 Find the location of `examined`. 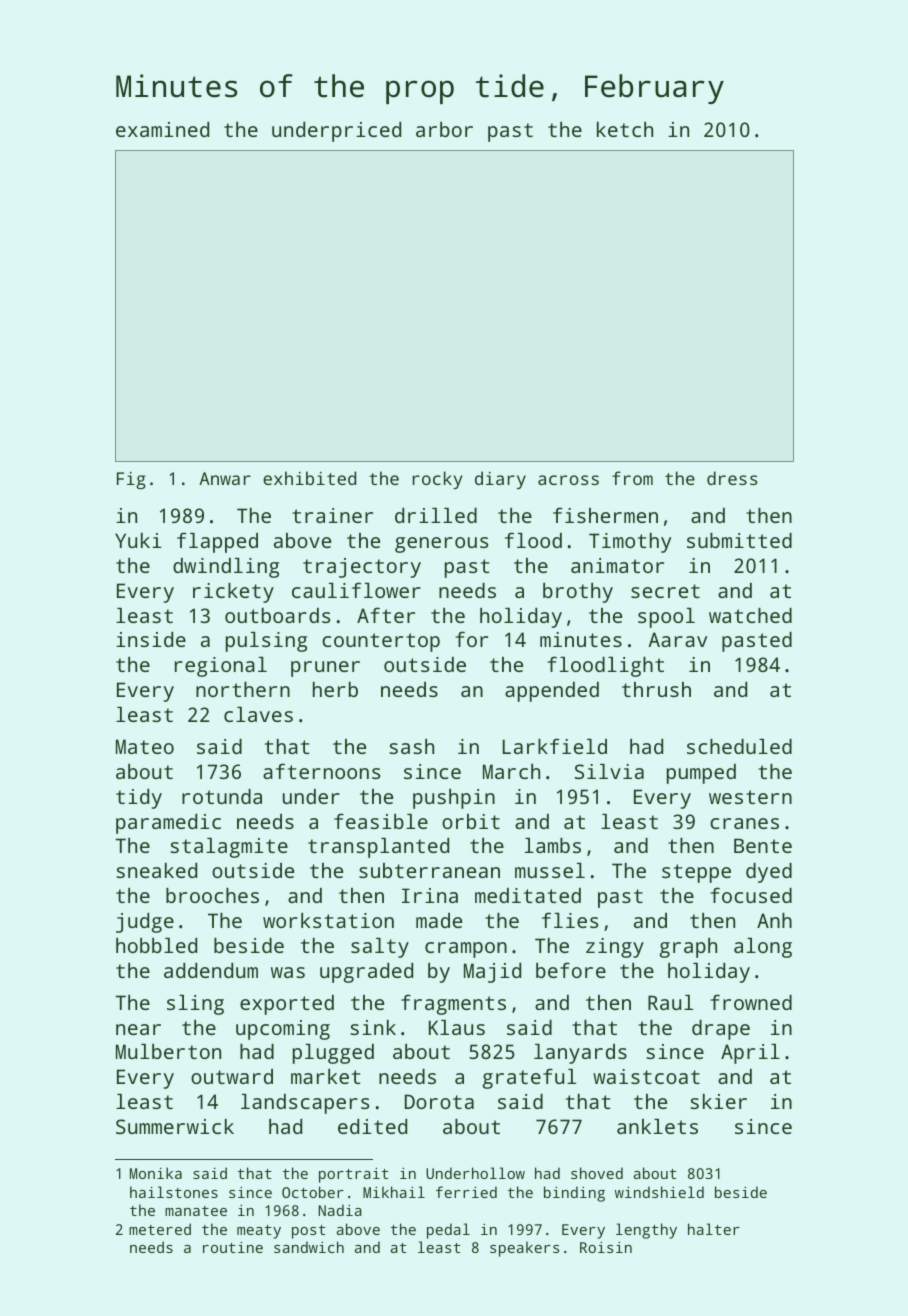

examined is located at coordinates (162, 129).
